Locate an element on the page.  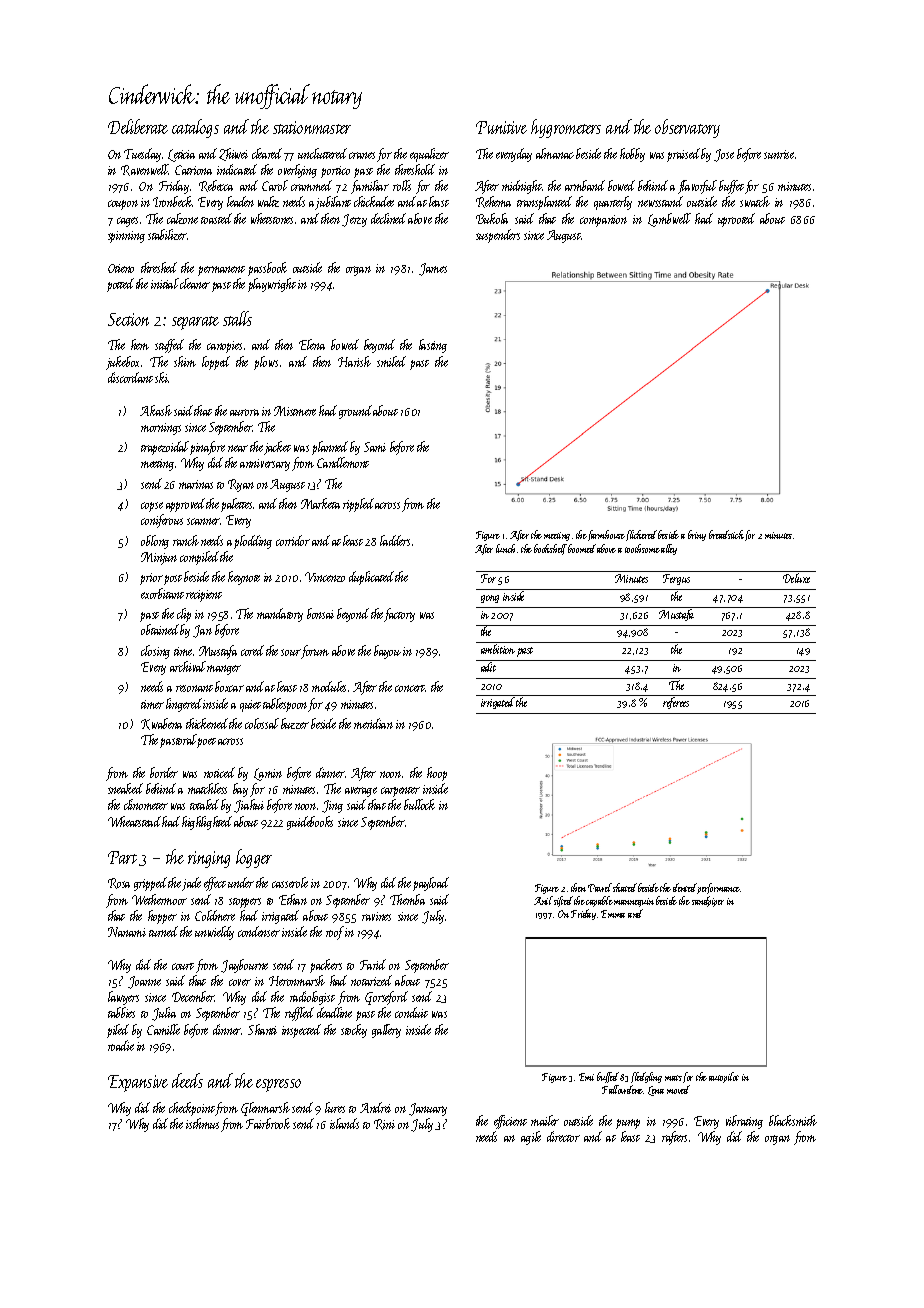
duplicated is located at coordinates (371, 578).
